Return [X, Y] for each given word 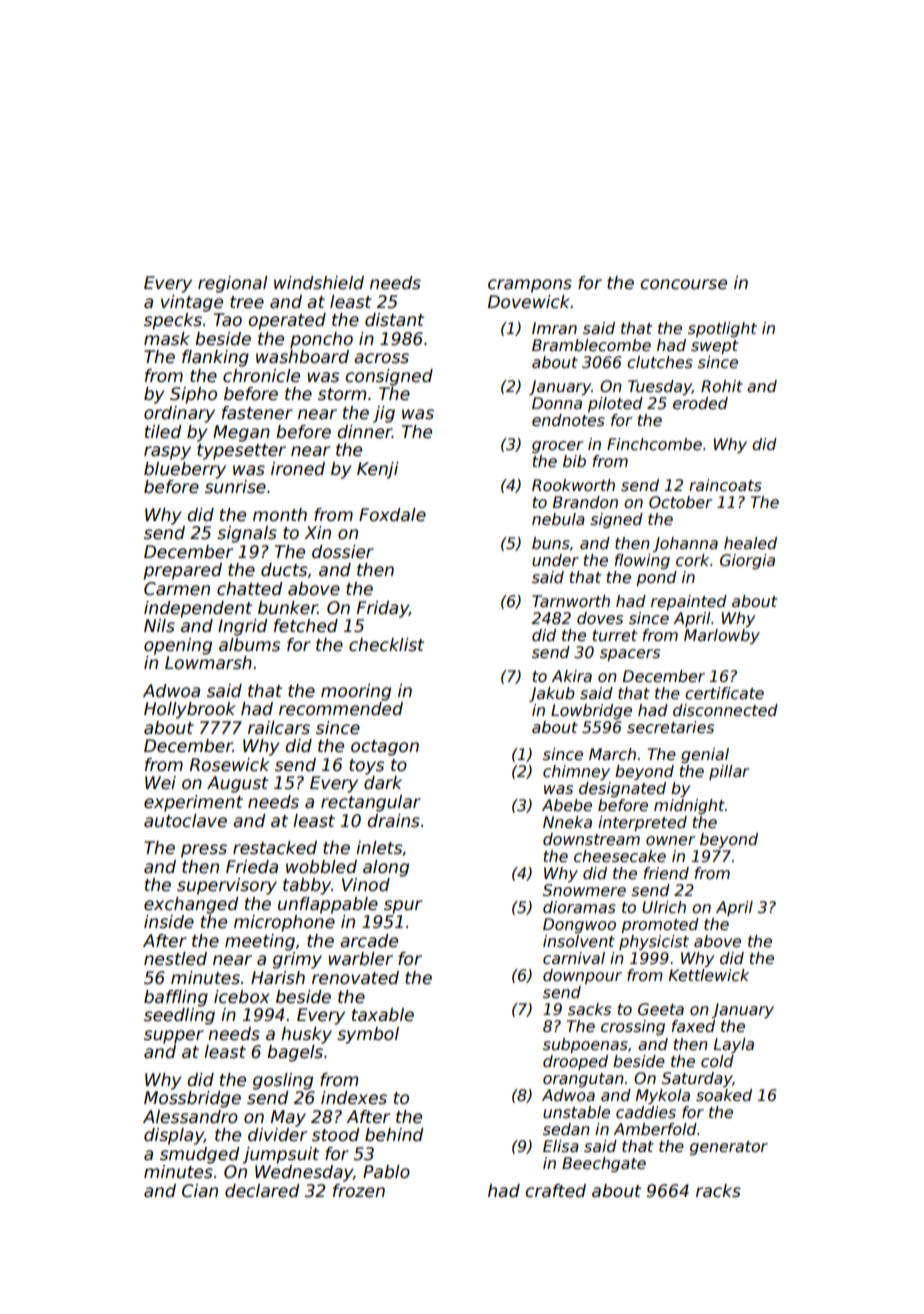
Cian [200, 1191]
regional [233, 284]
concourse [683, 284]
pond [656, 578]
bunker [288, 608]
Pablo [386, 1172]
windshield [319, 283]
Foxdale [392, 515]
